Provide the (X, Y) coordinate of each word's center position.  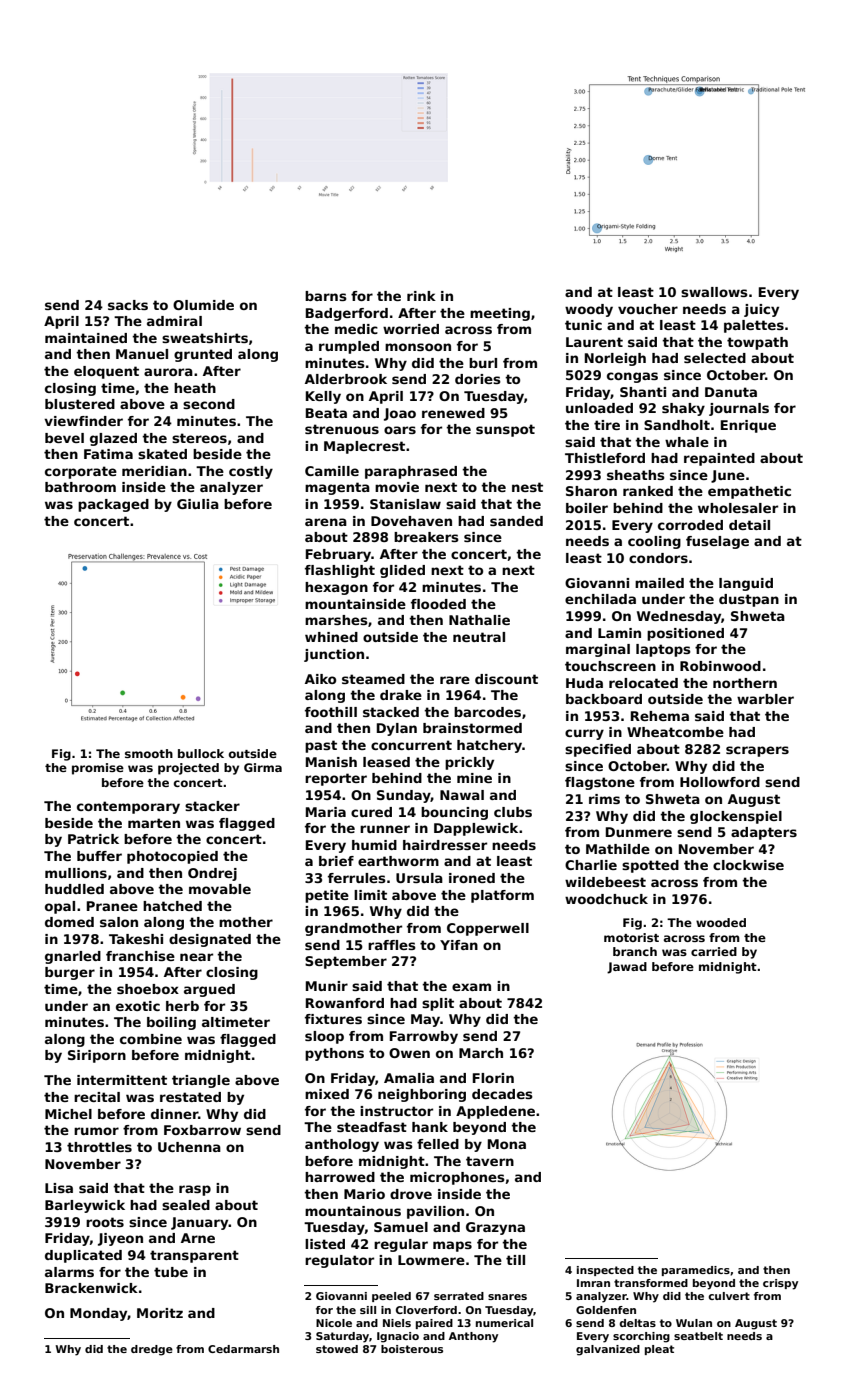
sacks (128, 305)
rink (421, 296)
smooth (149, 753)
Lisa (59, 1188)
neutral (479, 637)
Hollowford (720, 782)
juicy (761, 310)
